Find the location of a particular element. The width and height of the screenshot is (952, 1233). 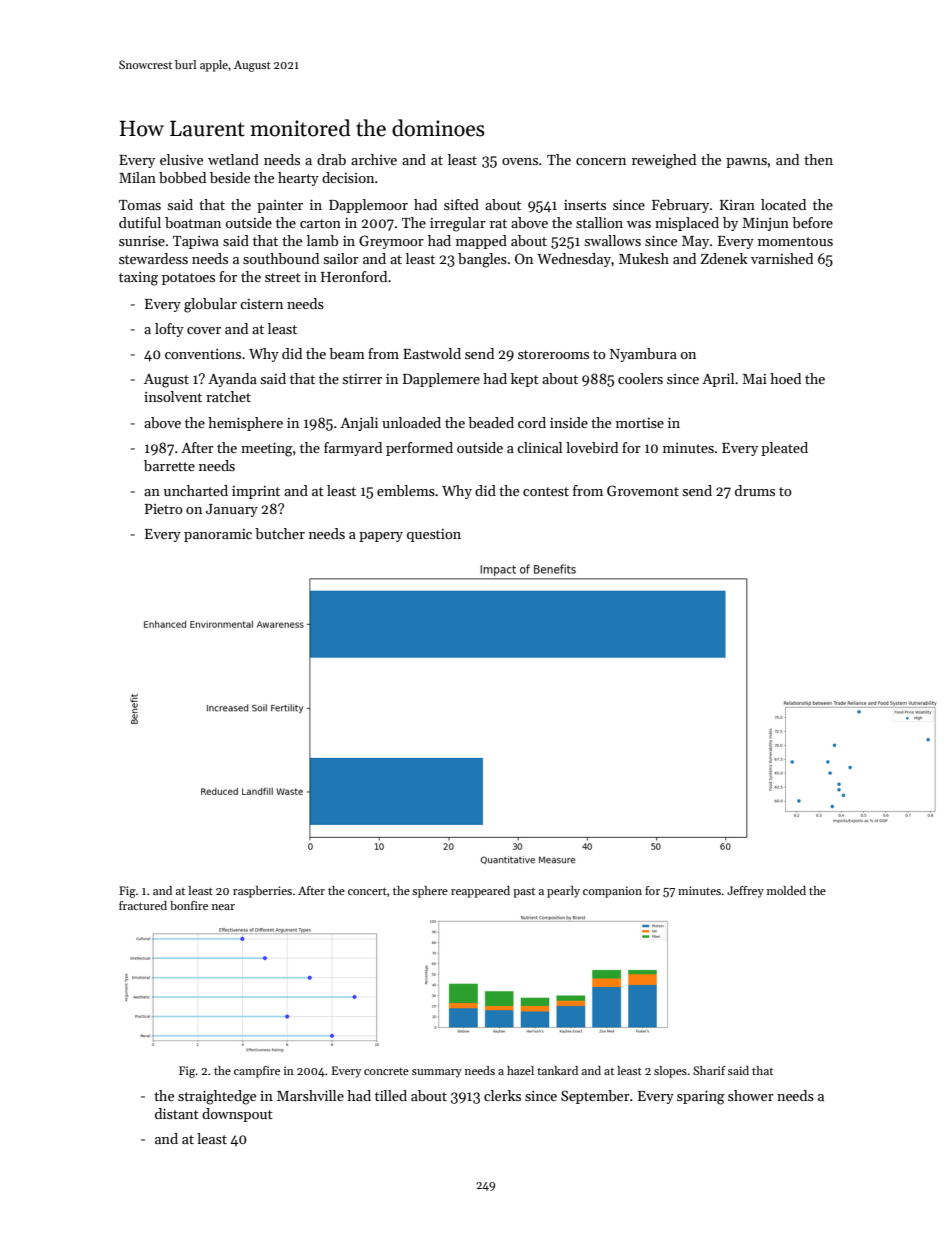

sparing is located at coordinates (701, 1098).
